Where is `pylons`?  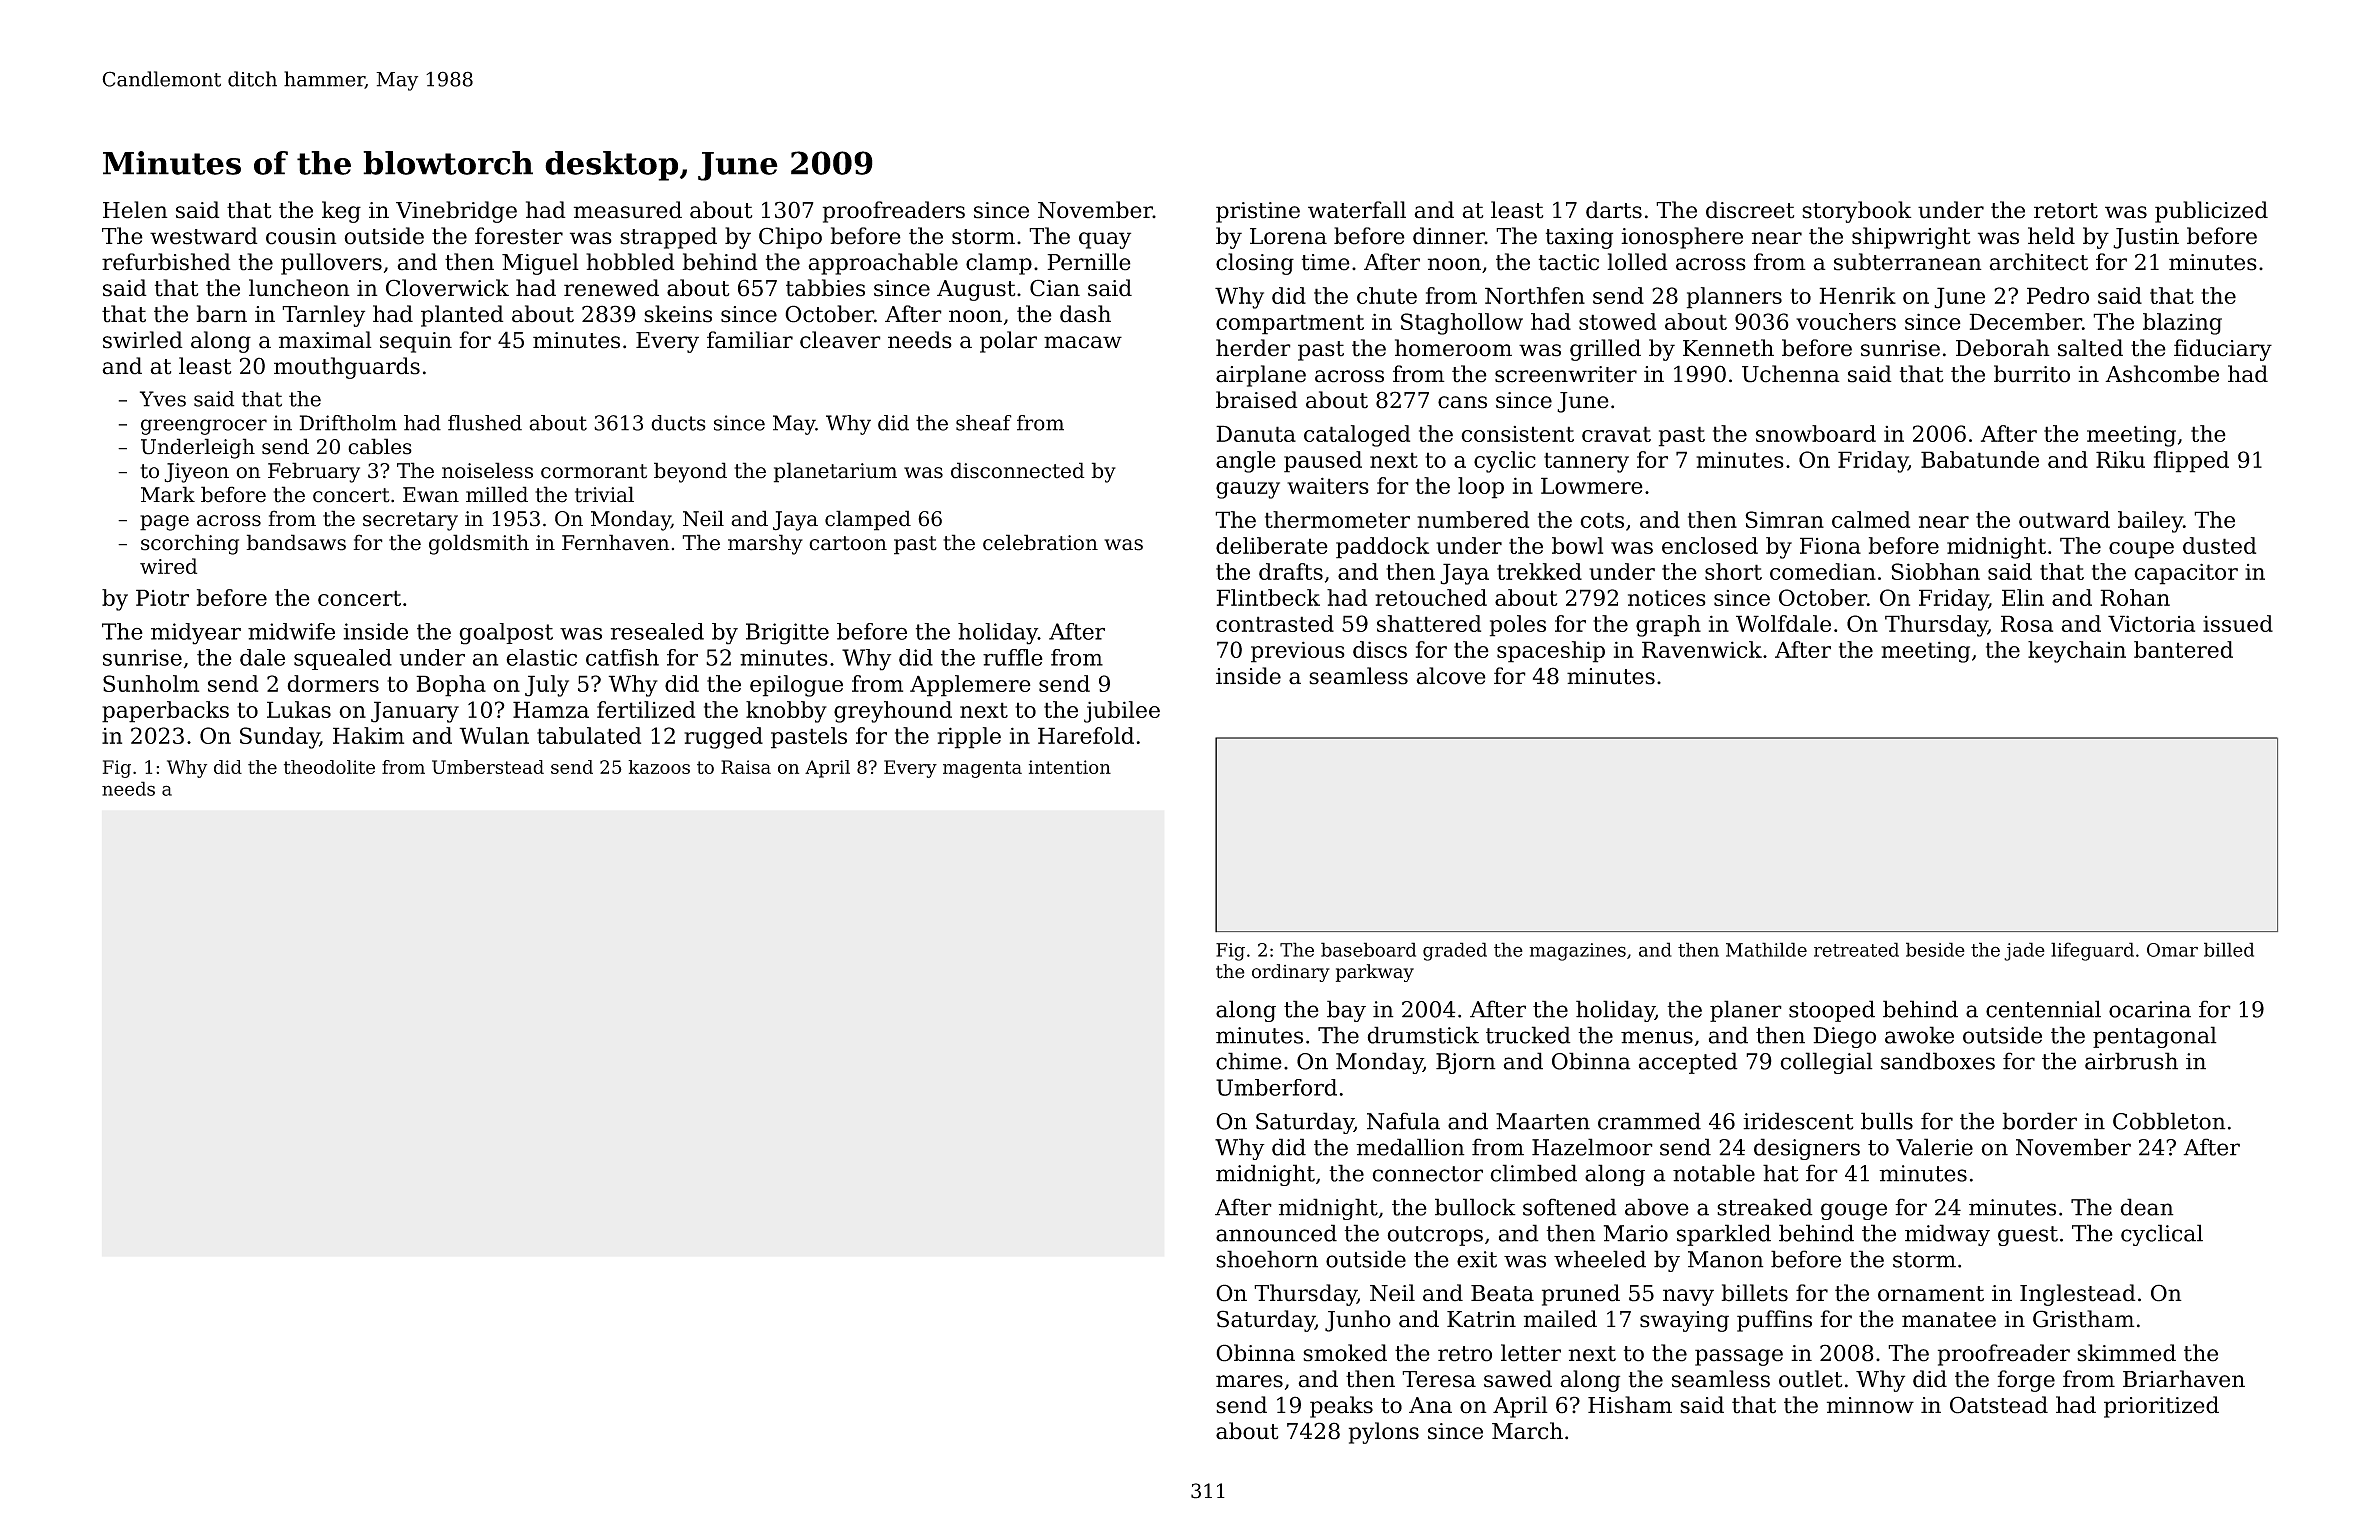
pylons is located at coordinates (1384, 1433).
